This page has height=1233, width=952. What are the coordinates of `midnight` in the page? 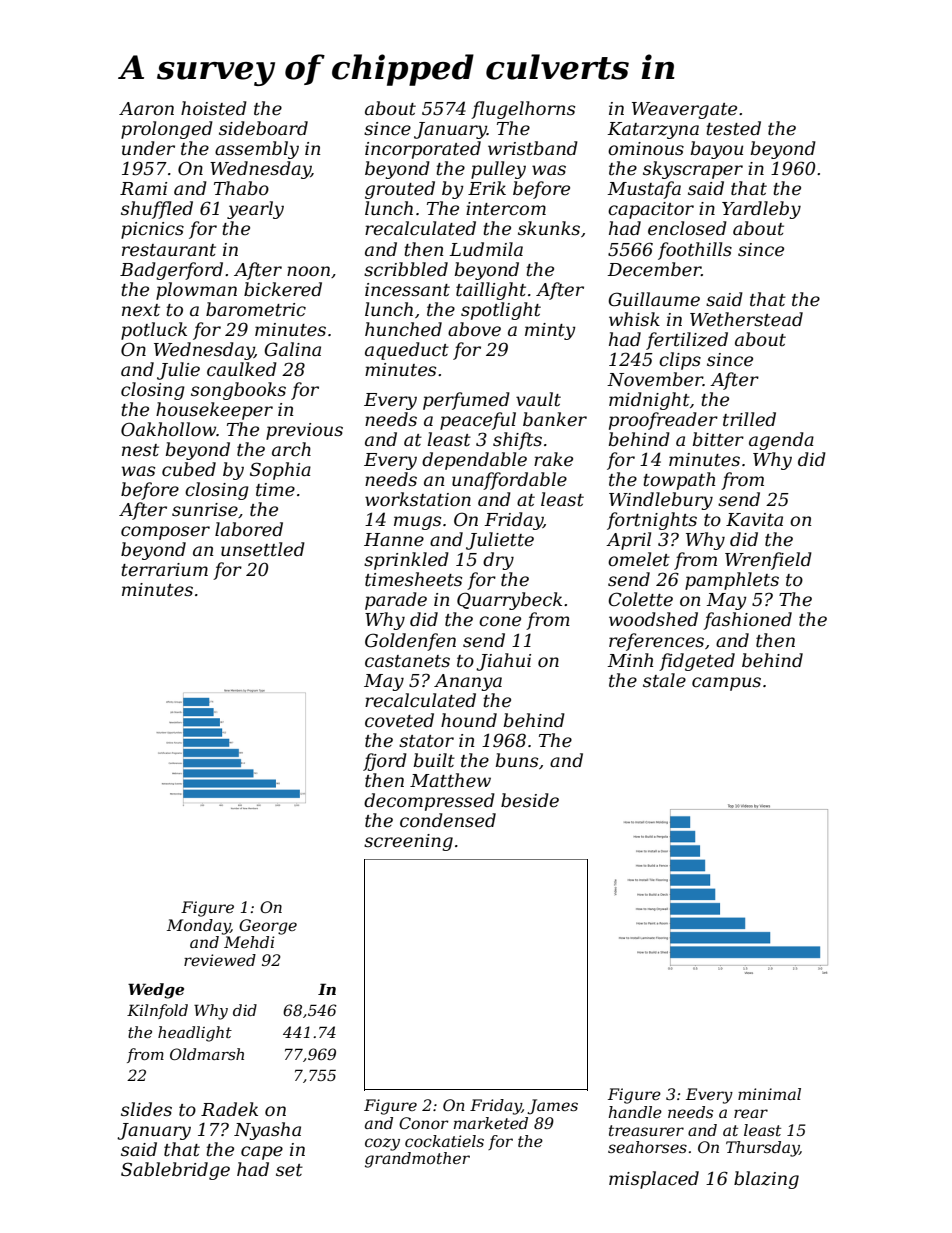 It's located at (649, 401).
